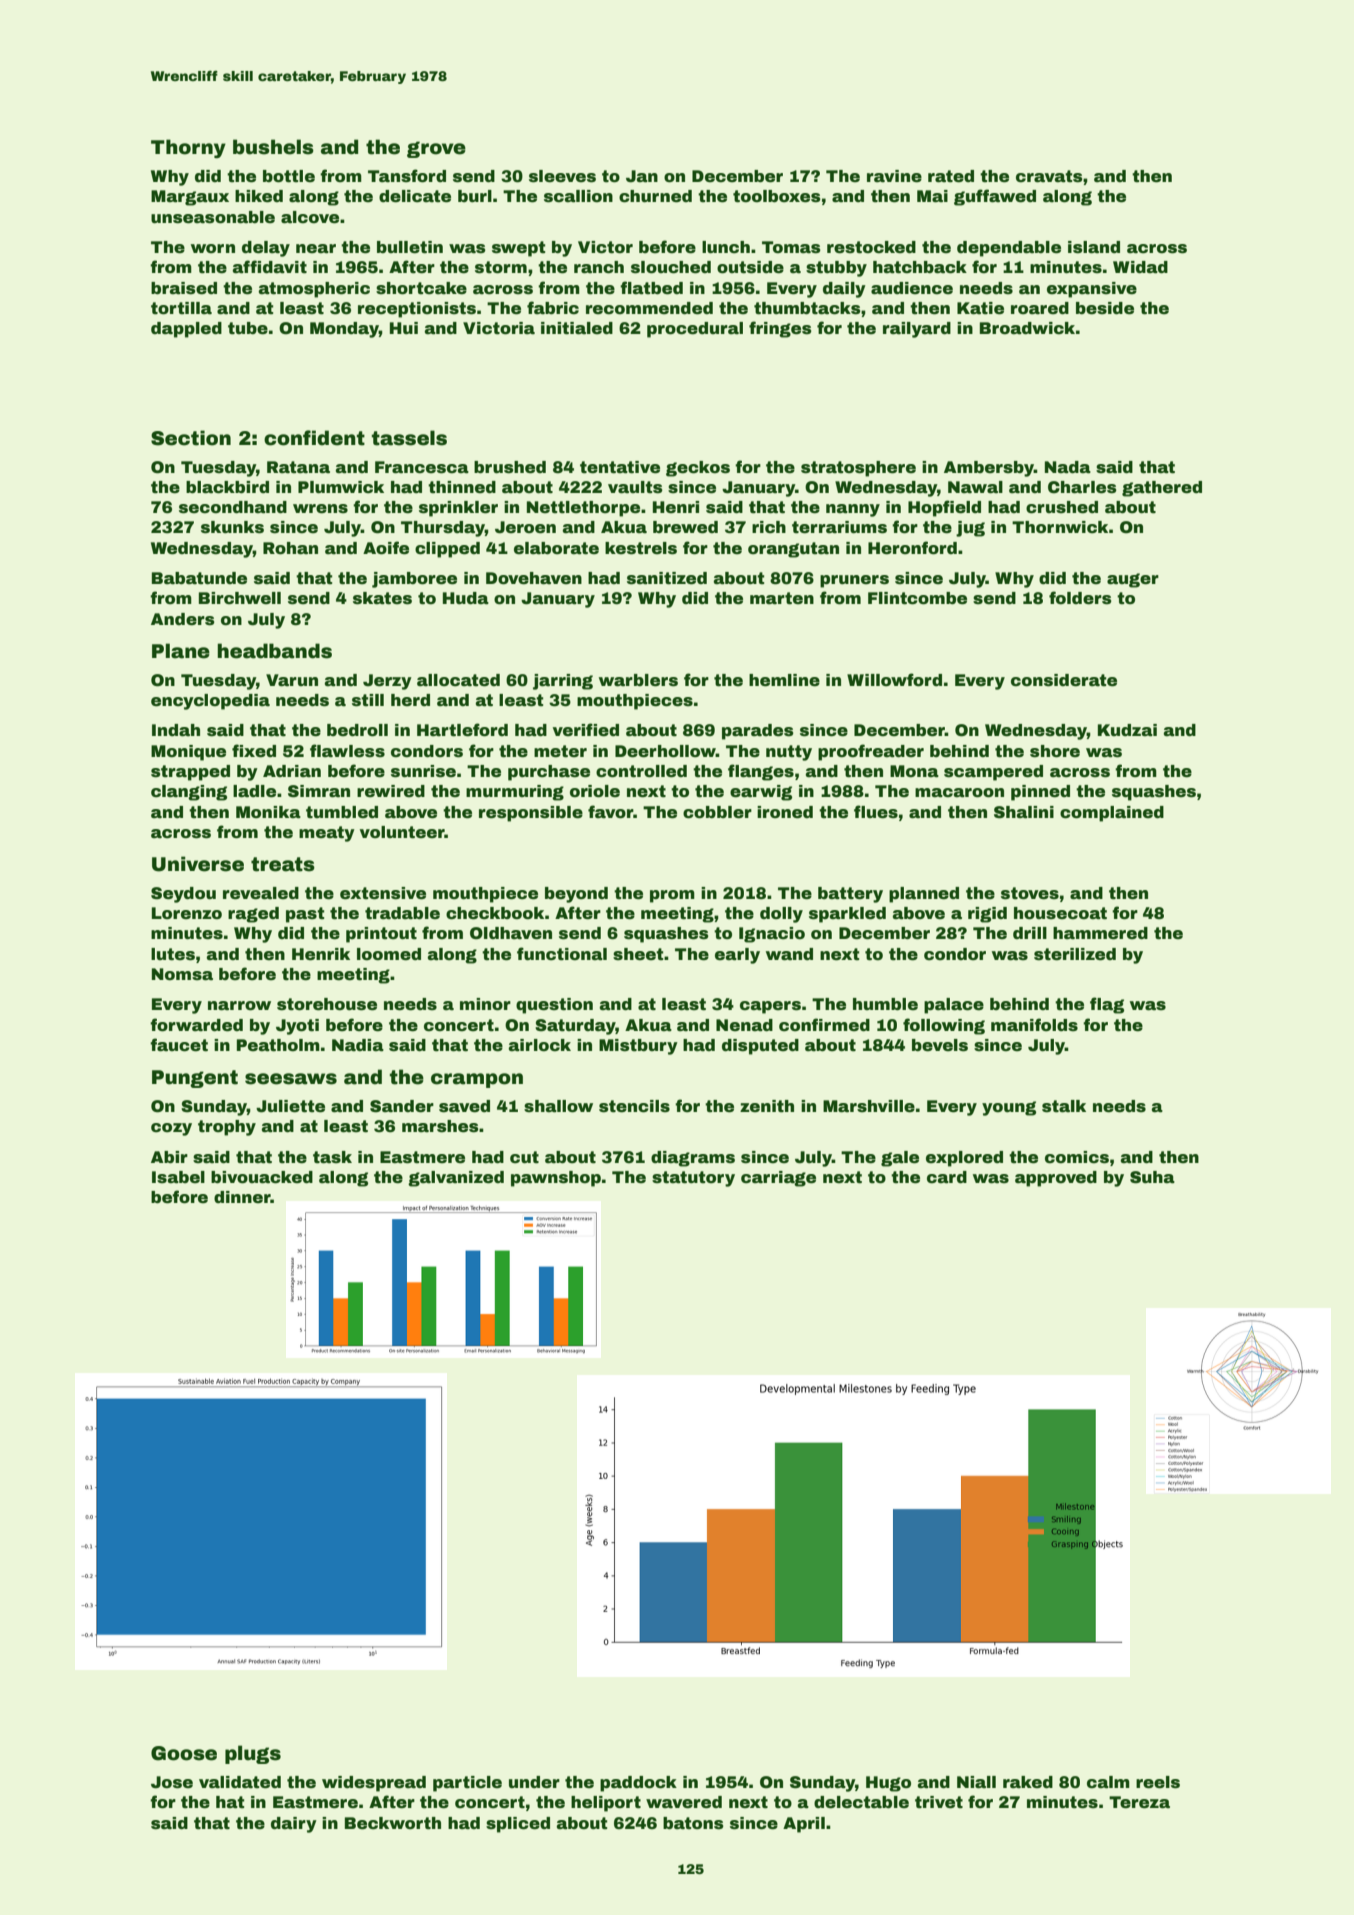  Describe the element at coordinates (917, 330) in the screenshot. I see `railyard` at that location.
